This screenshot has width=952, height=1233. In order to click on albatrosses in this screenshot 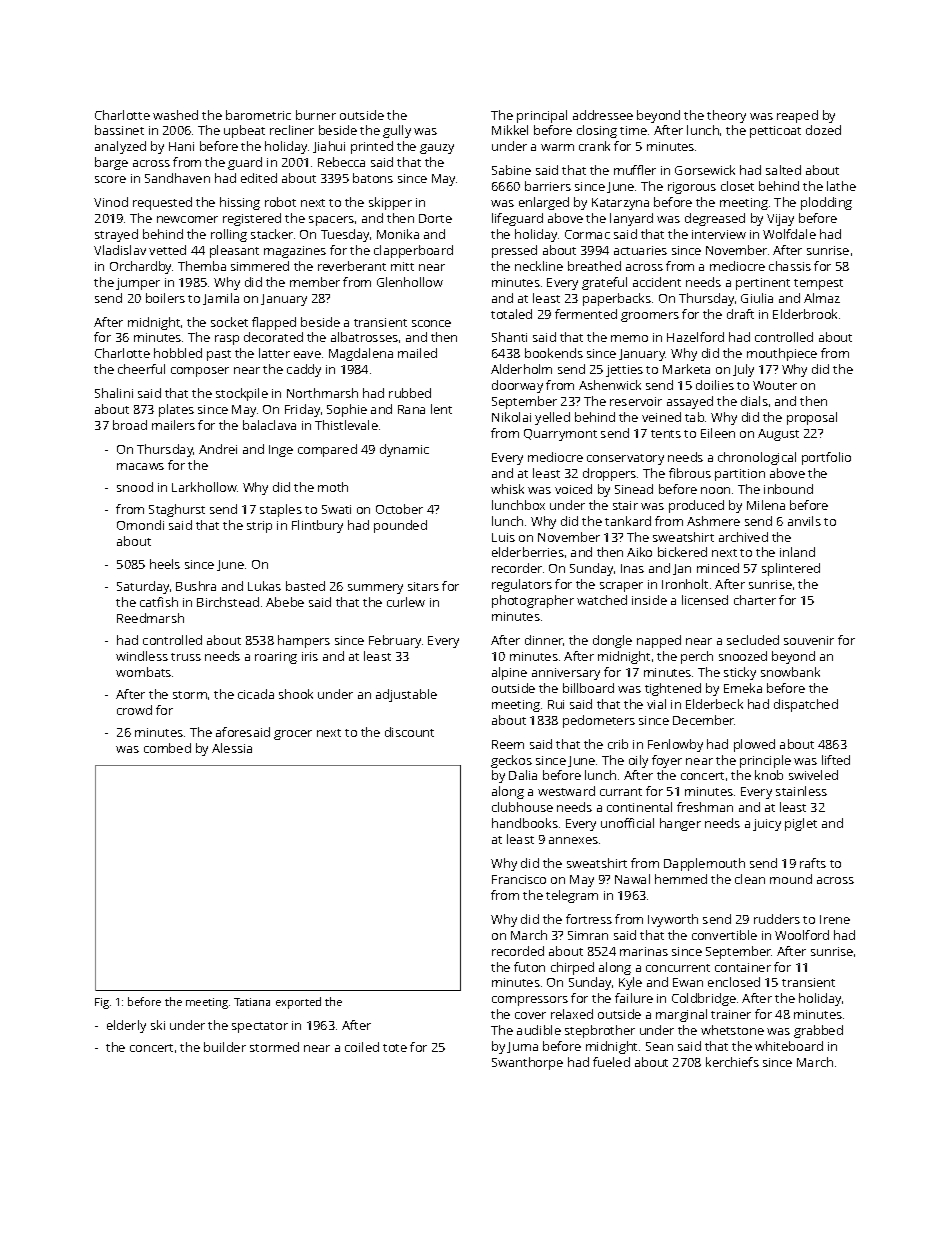, I will do `click(364, 337)`.
